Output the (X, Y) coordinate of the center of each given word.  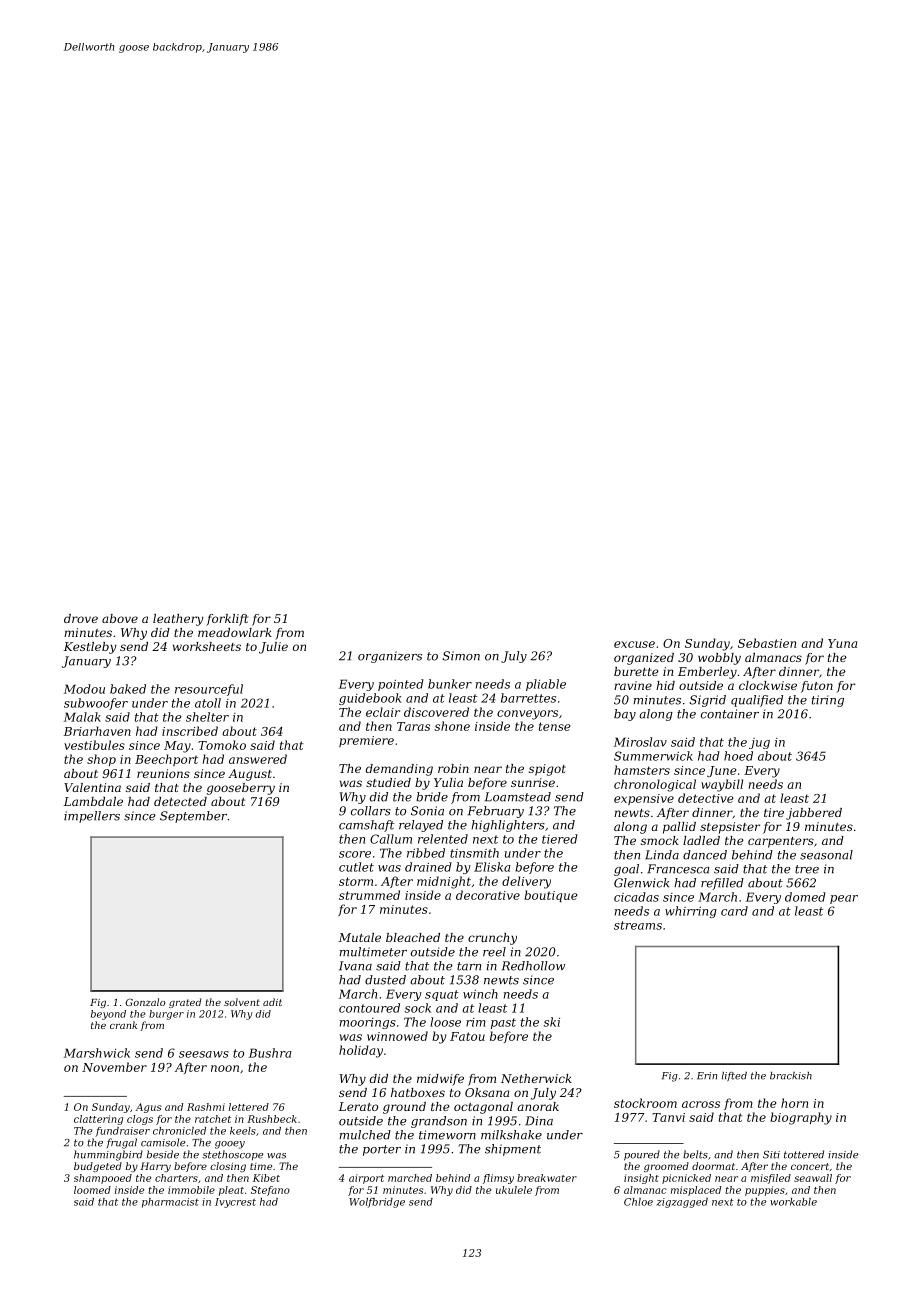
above (120, 618)
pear (844, 899)
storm (356, 881)
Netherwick (536, 1078)
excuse (634, 644)
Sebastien (767, 643)
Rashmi (206, 1107)
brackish (791, 1076)
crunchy (492, 939)
